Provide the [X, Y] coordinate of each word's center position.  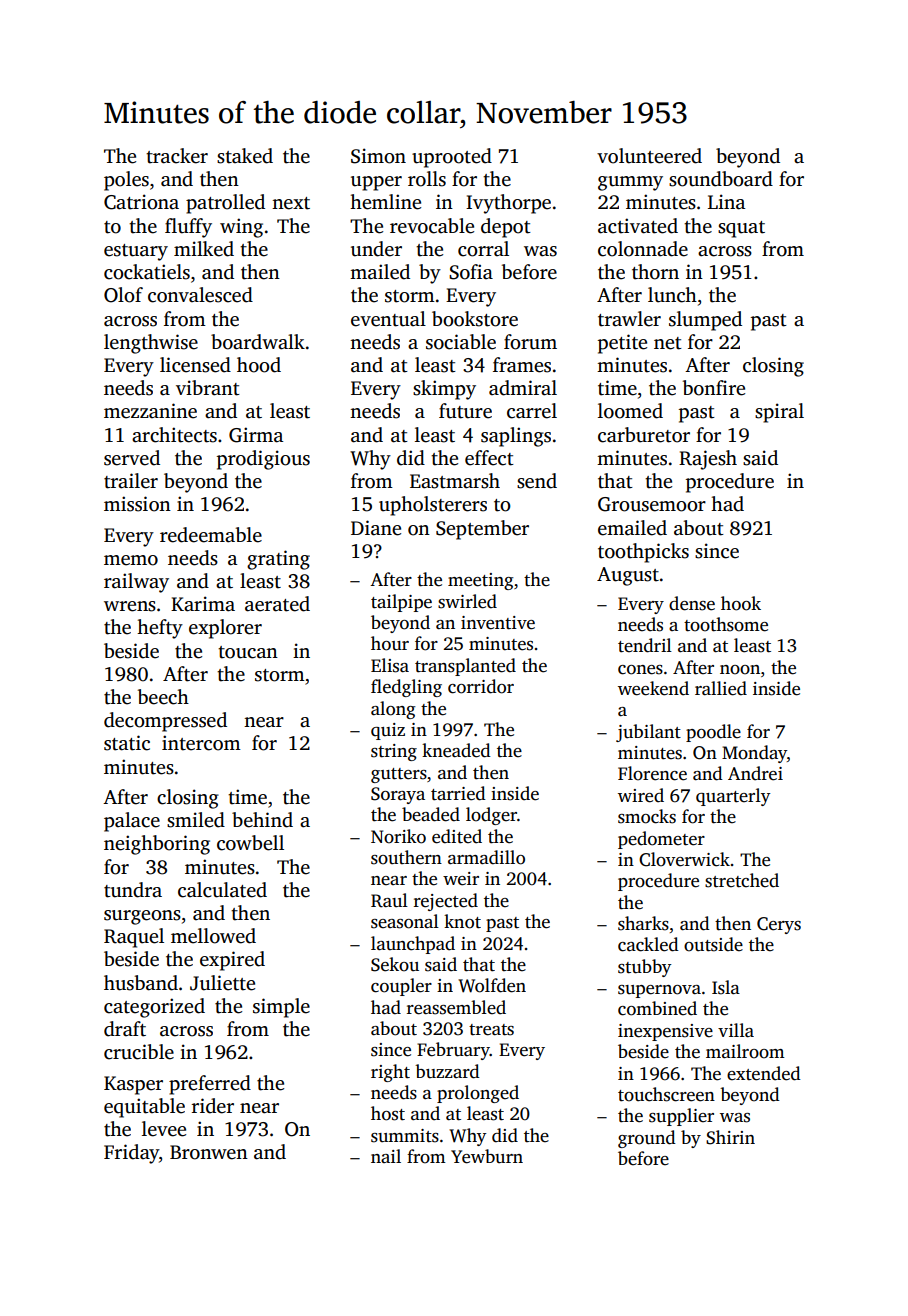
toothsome [726, 624]
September [482, 530]
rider [213, 1106]
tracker [177, 156]
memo [131, 560]
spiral [779, 413]
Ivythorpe [508, 204]
